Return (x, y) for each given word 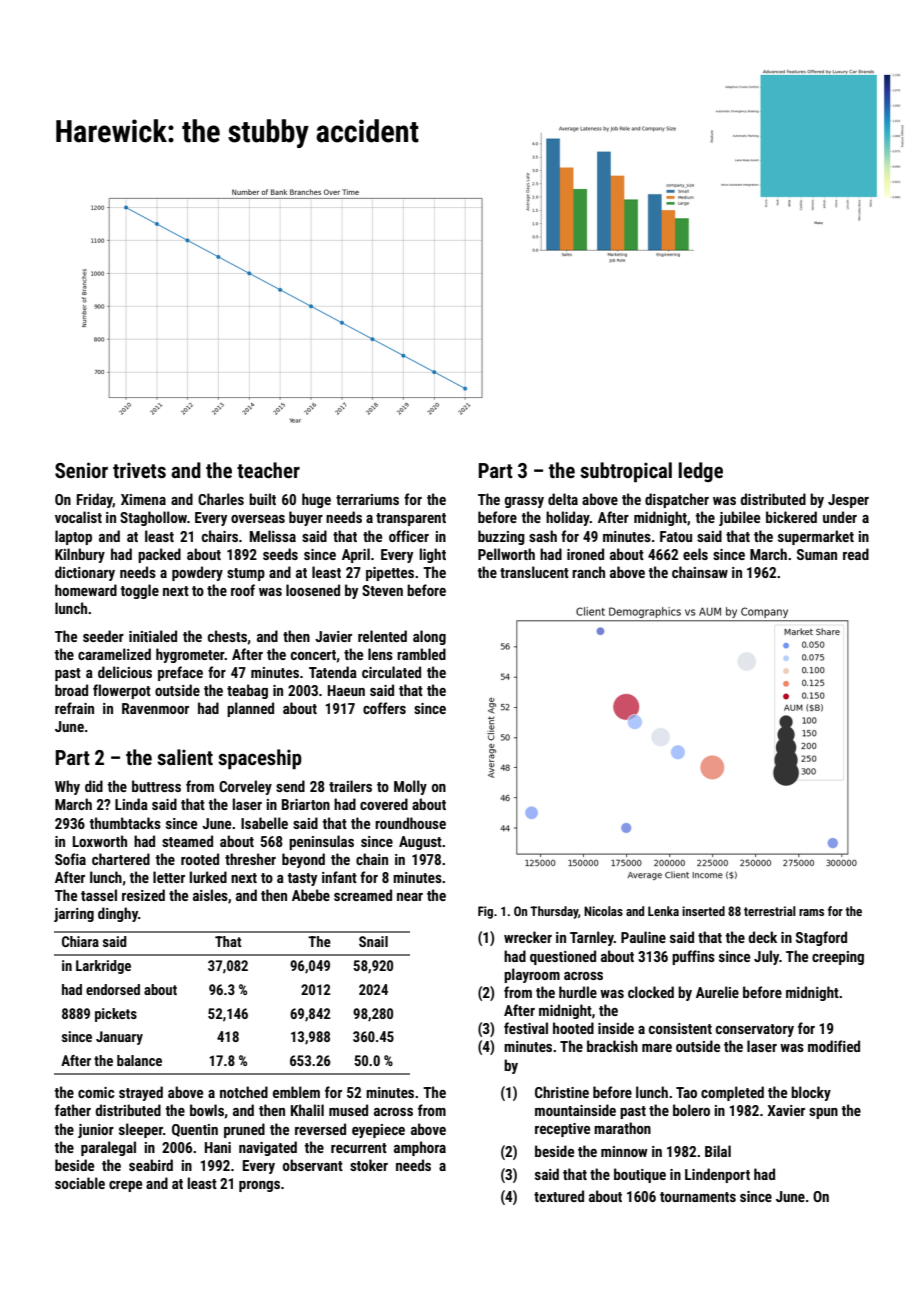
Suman (817, 554)
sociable (80, 1183)
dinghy (118, 914)
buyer (306, 518)
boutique (640, 1175)
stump (246, 574)
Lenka (663, 911)
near (410, 897)
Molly (410, 787)
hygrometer (190, 655)
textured (559, 1196)
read (856, 554)
